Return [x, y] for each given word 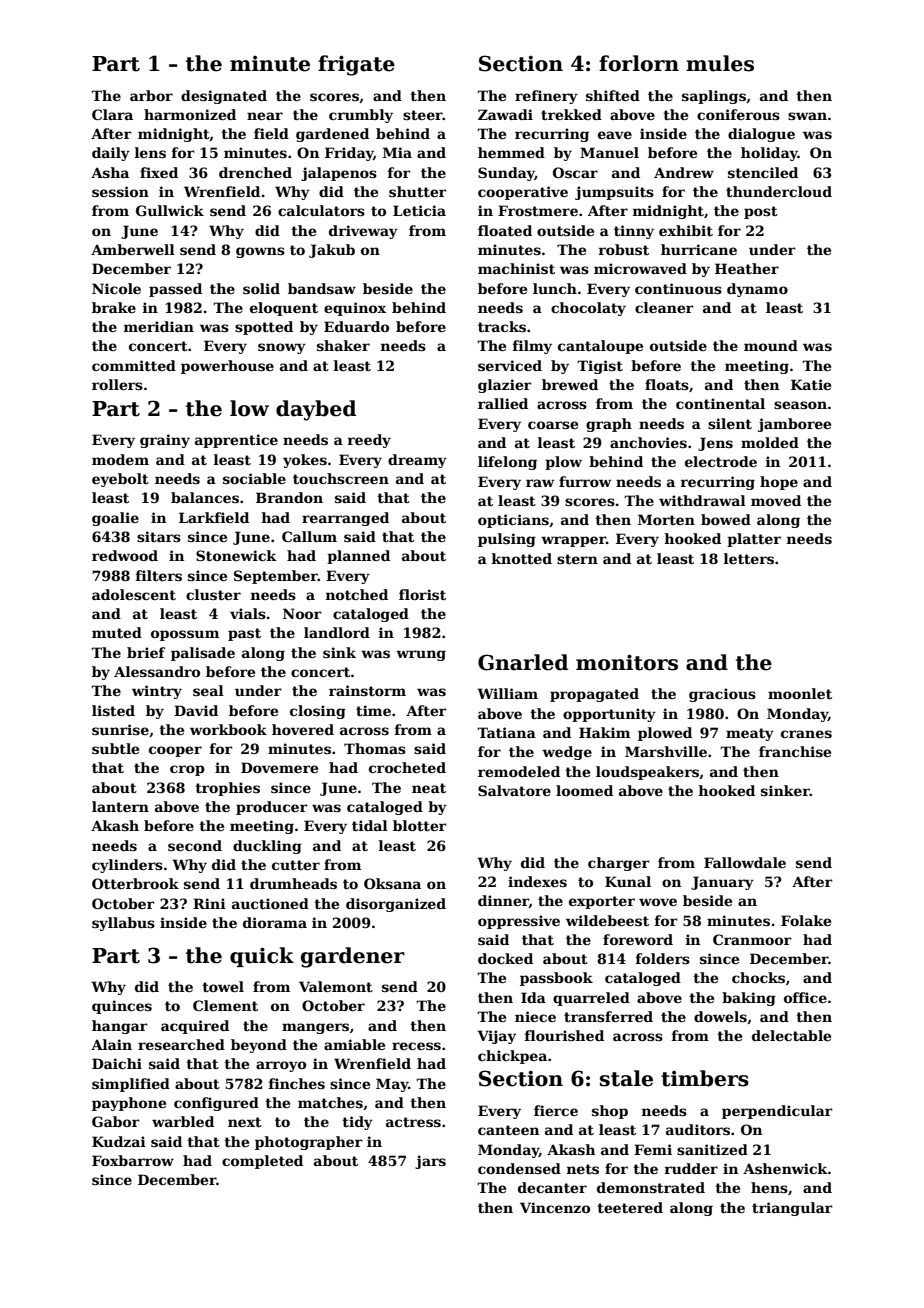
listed [113, 710]
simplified [131, 1085]
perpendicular [777, 1112]
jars [430, 1162]
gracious [722, 695]
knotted [522, 558]
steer [423, 115]
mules [720, 63]
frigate [356, 65]
